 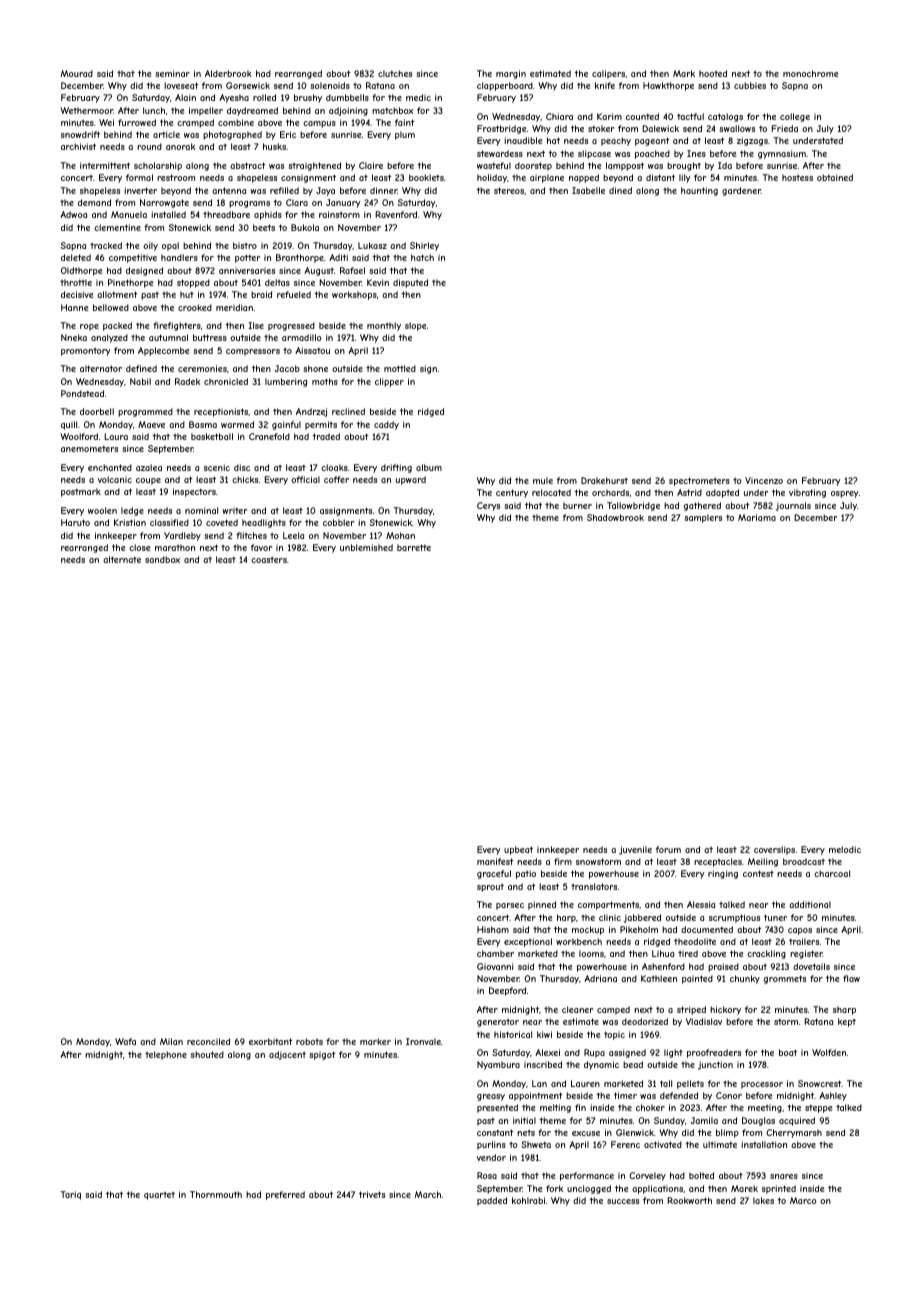 I want to click on Tariq, so click(x=71, y=1195).
